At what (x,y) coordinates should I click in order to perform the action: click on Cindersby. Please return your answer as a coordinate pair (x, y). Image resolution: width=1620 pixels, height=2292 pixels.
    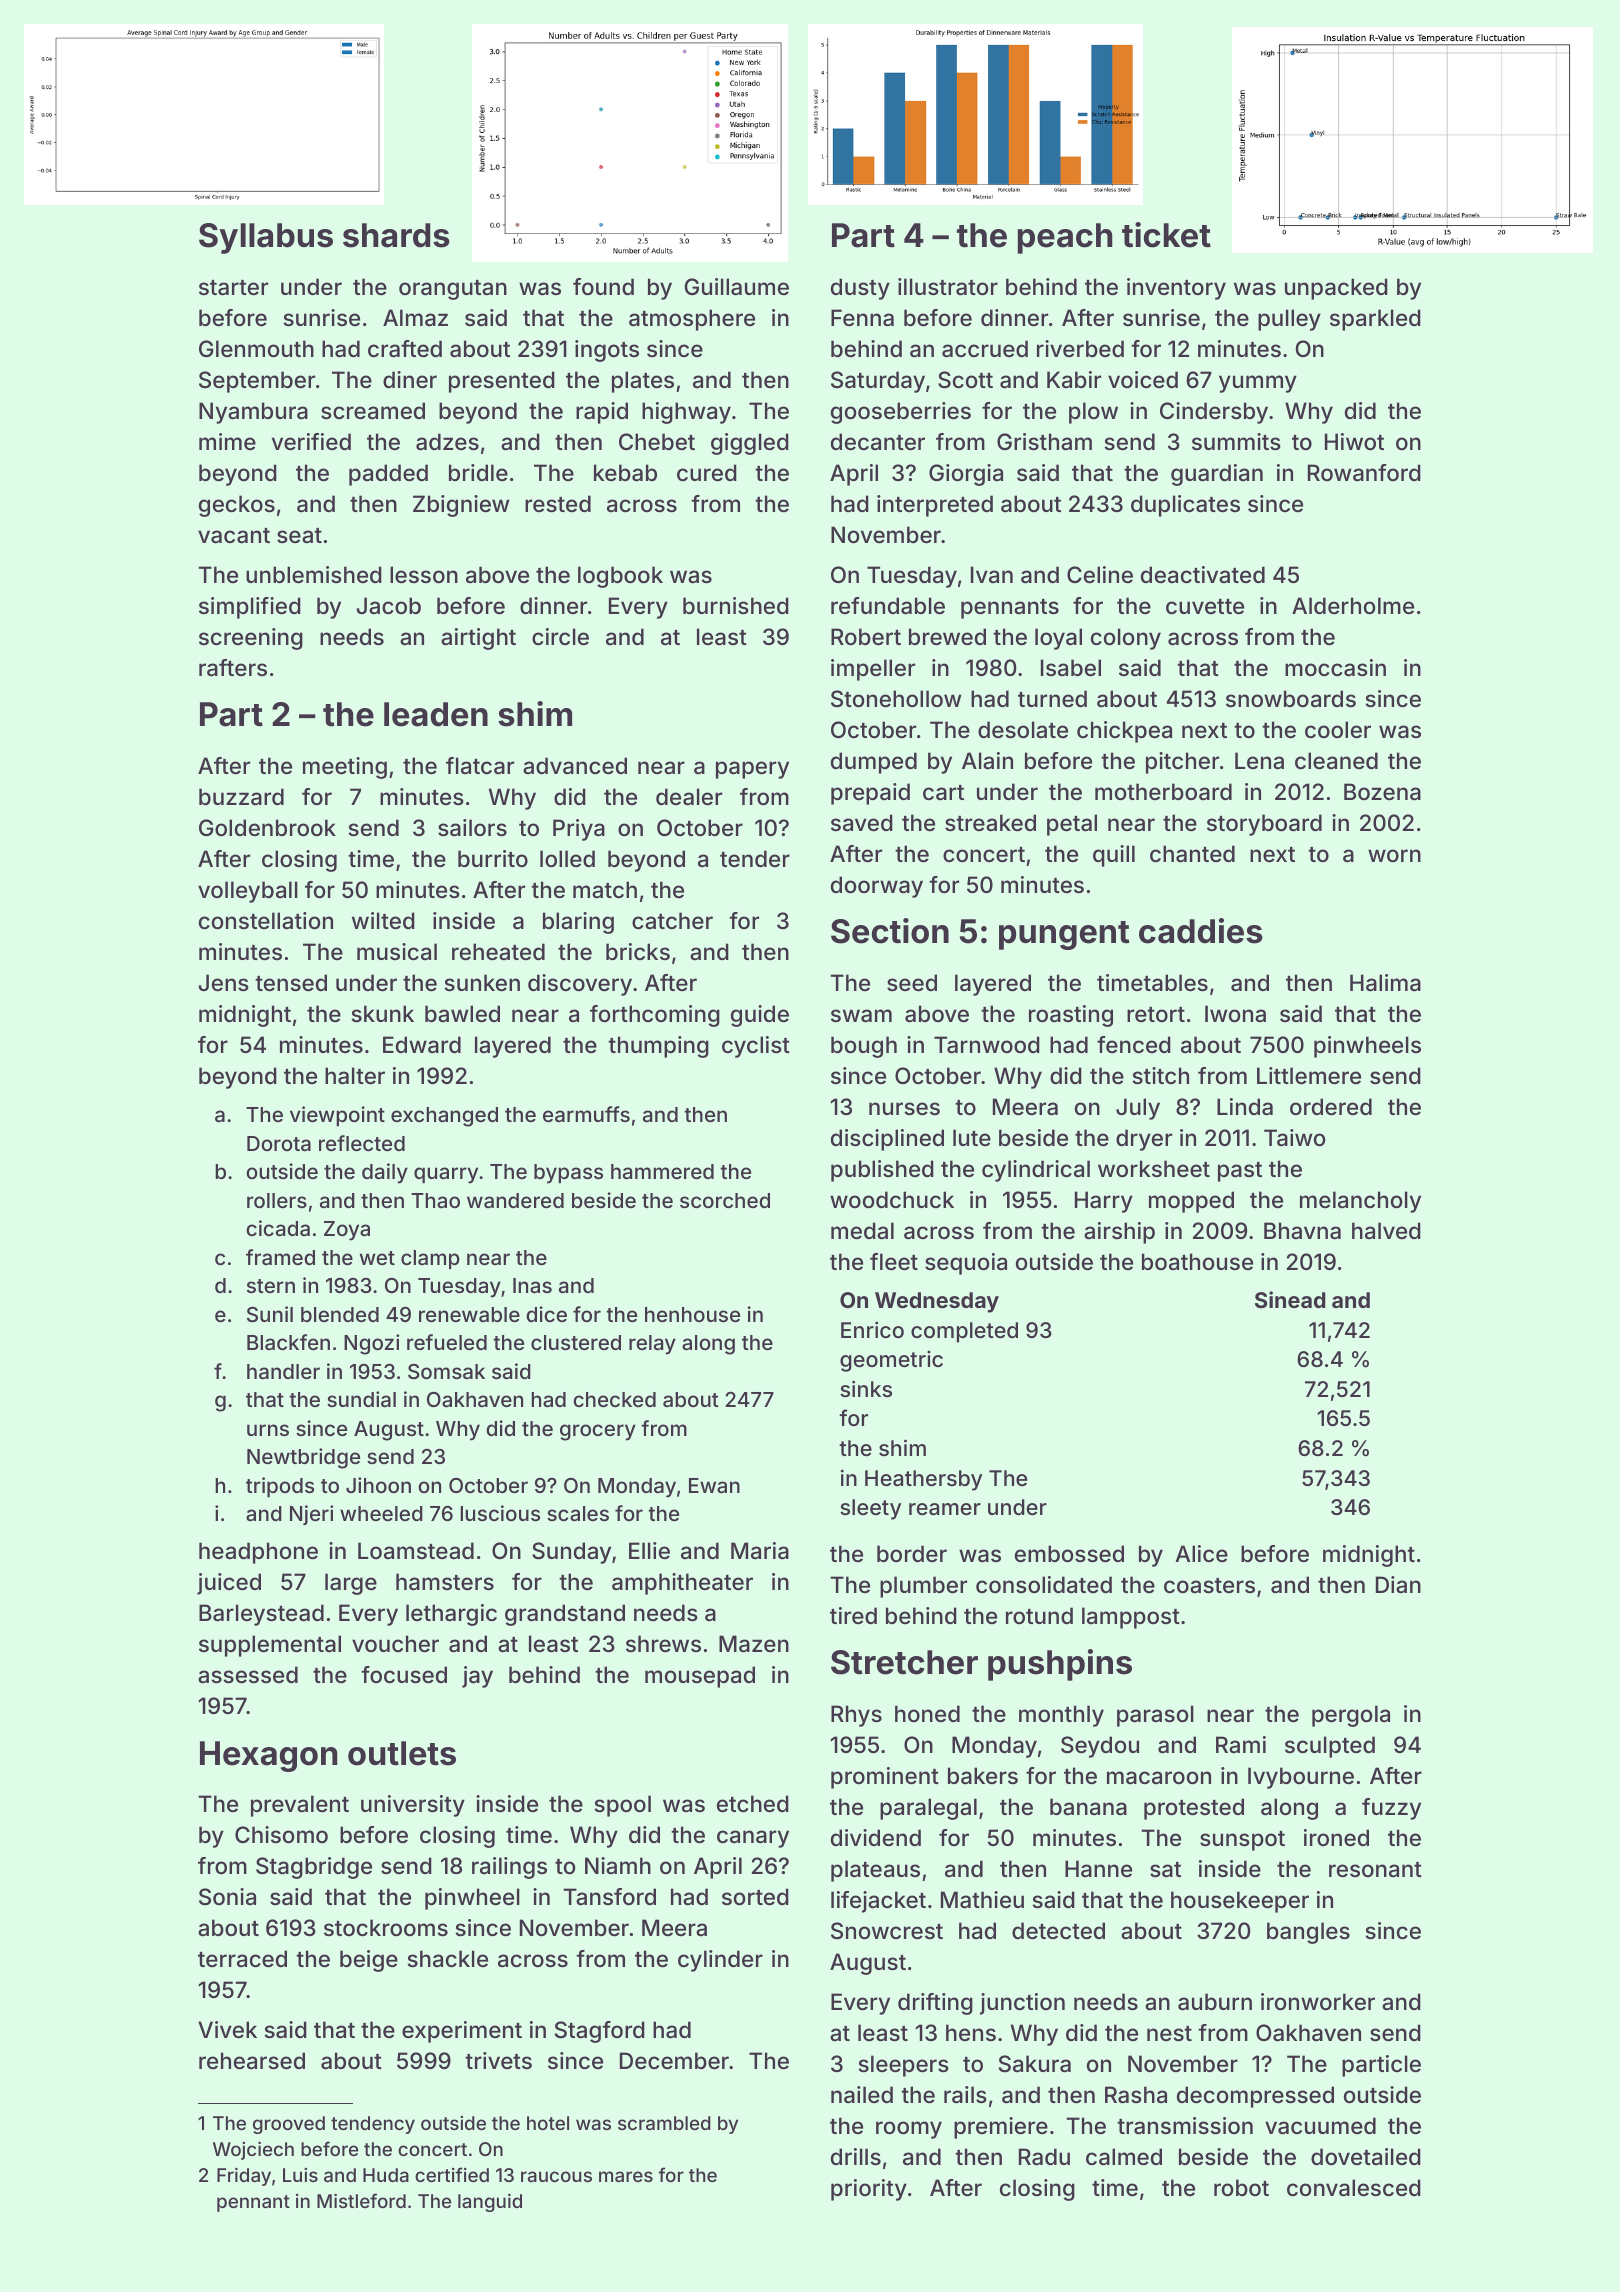
    Looking at the image, I should click on (1214, 413).
